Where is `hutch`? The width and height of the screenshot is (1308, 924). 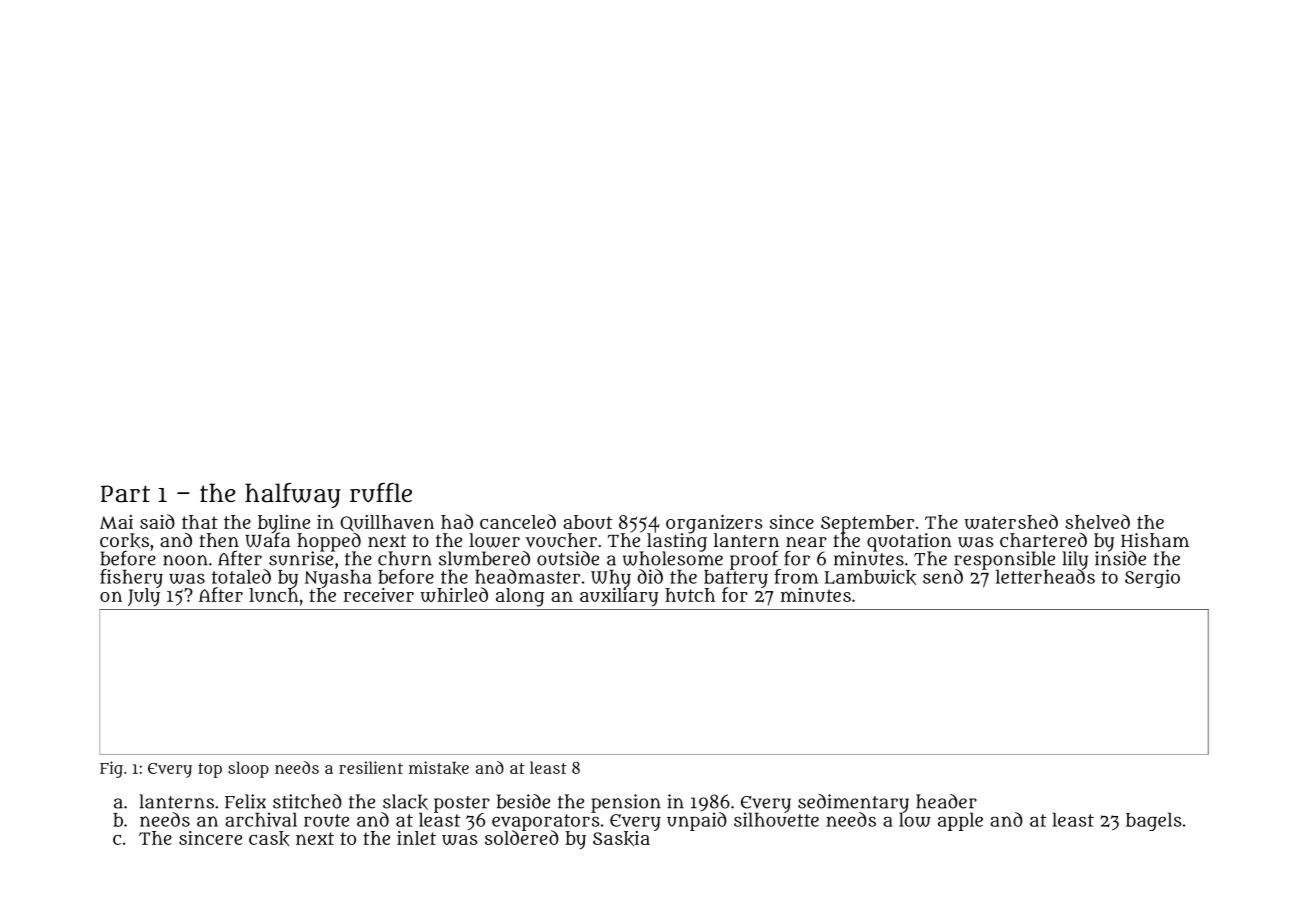 hutch is located at coordinates (690, 595).
